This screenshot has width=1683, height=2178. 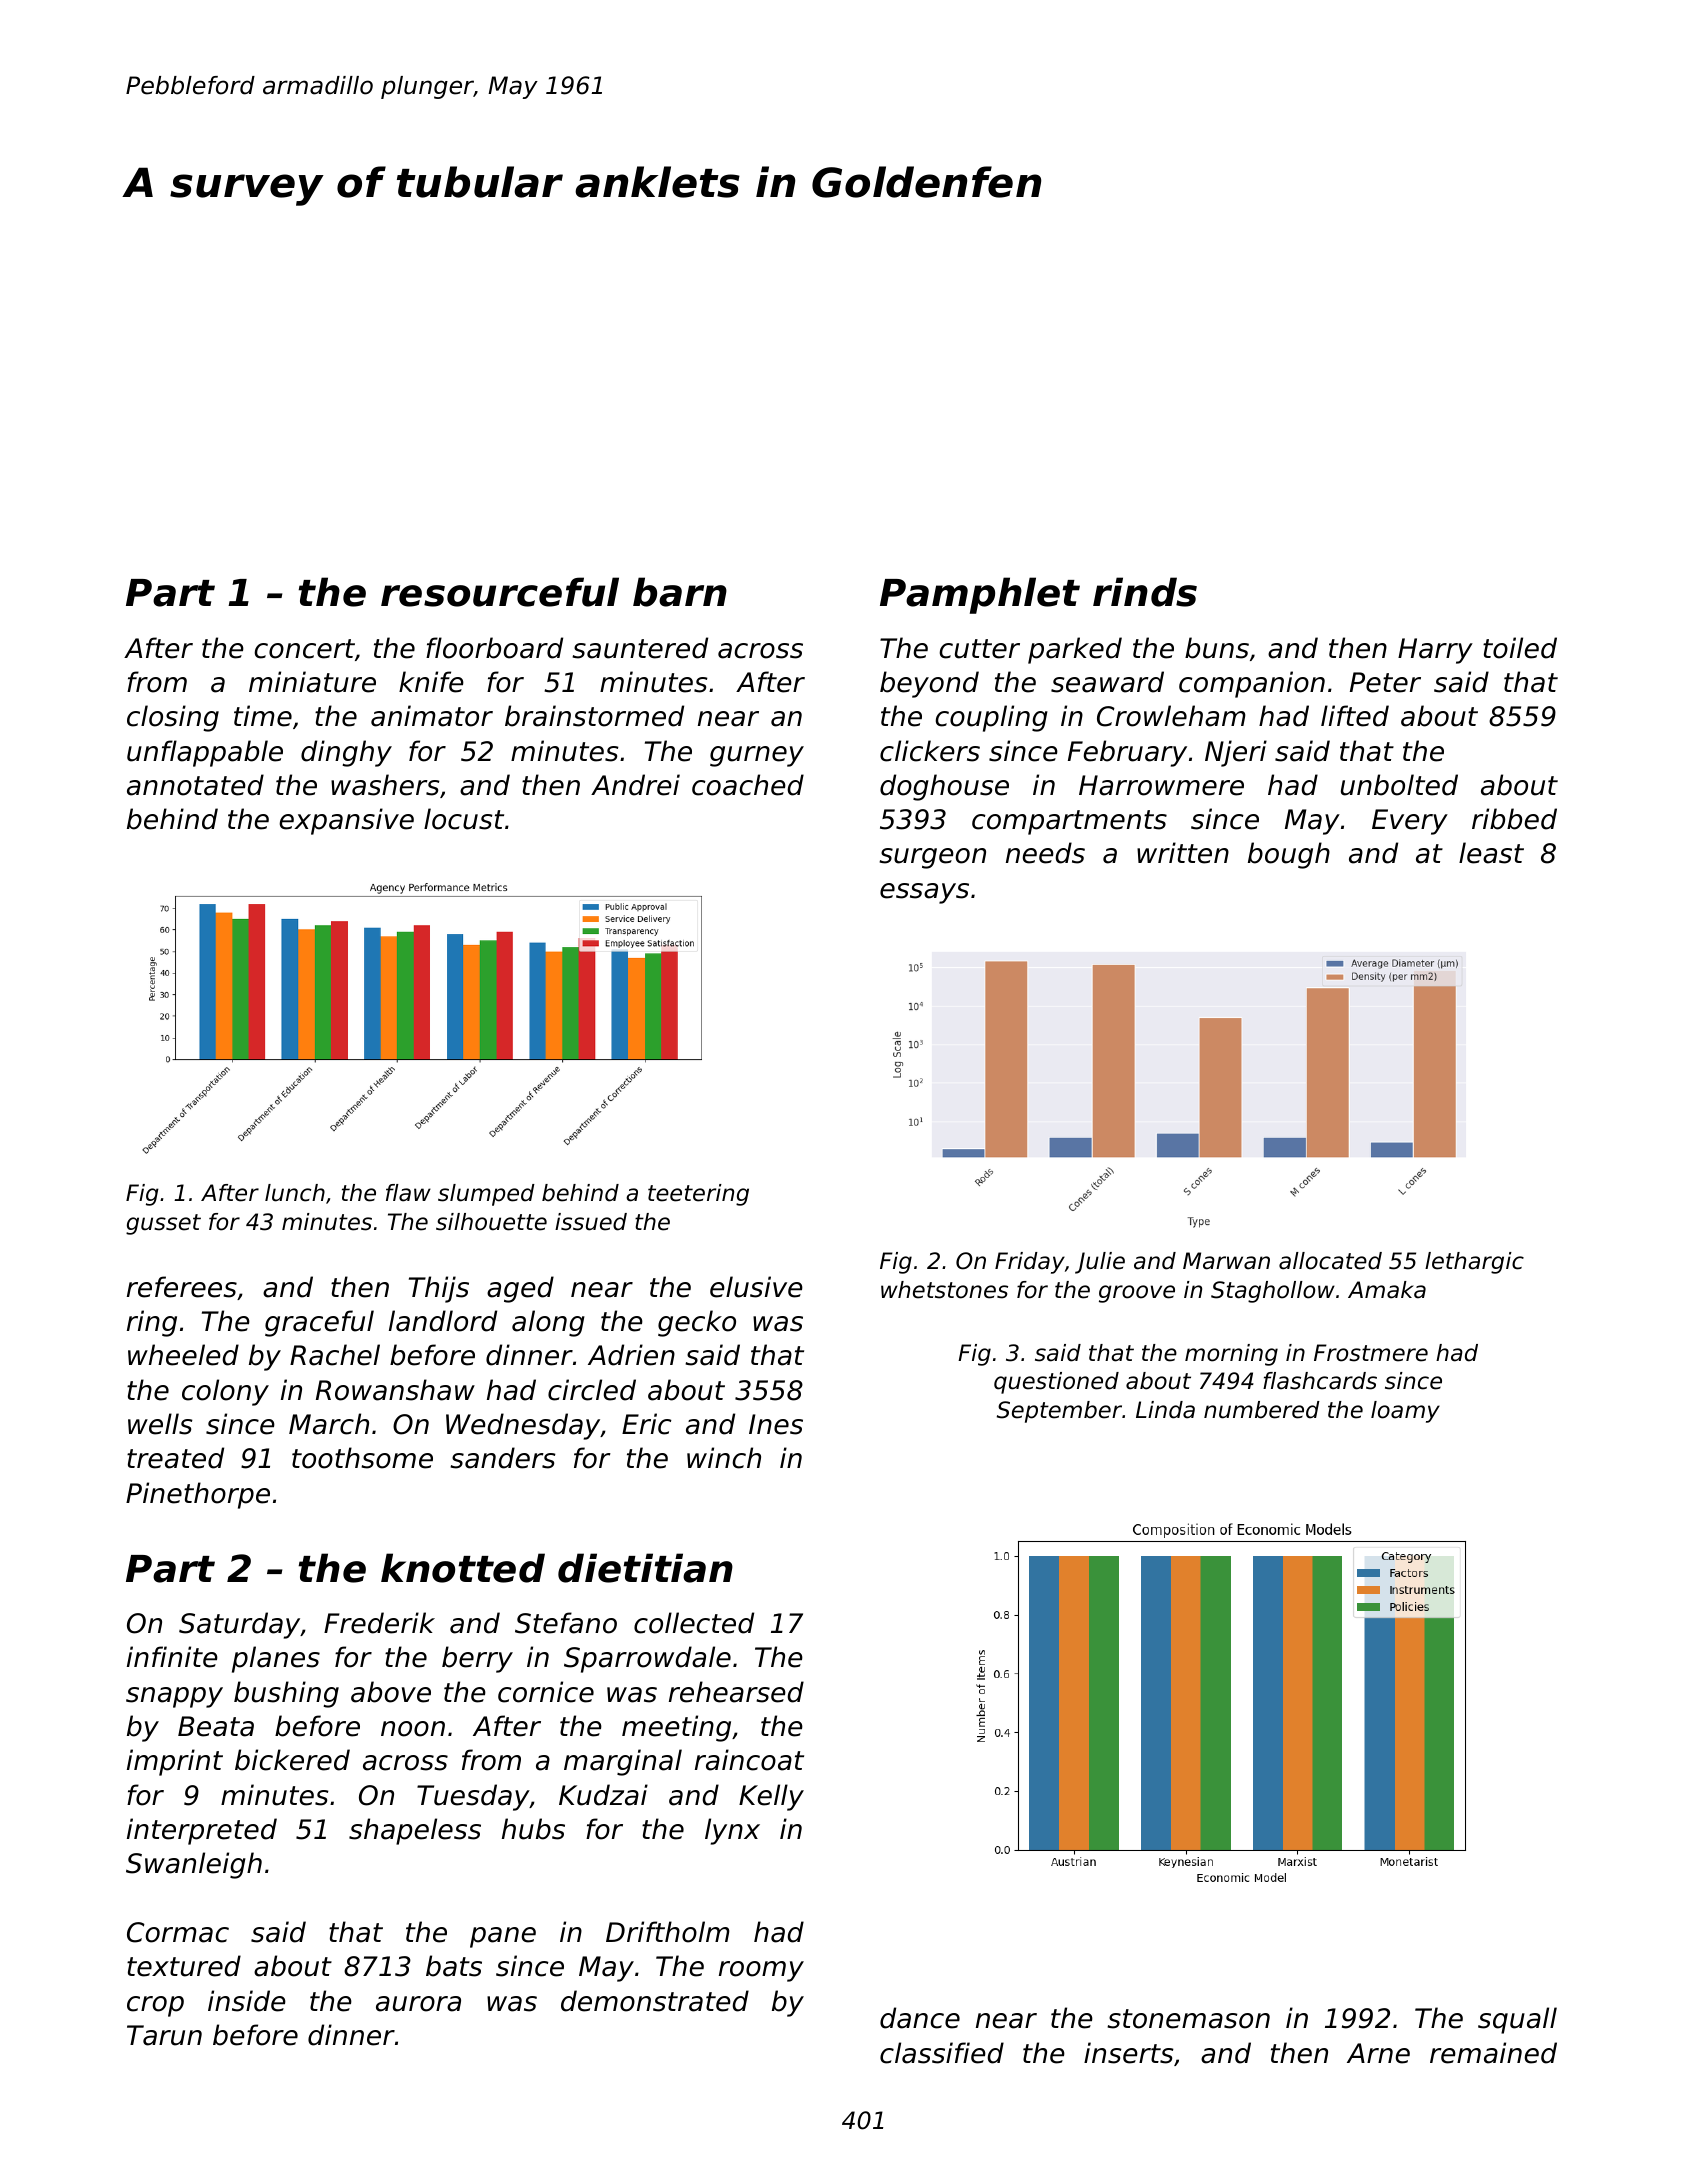 What do you see at coordinates (942, 2053) in the screenshot?
I see `classified` at bounding box center [942, 2053].
